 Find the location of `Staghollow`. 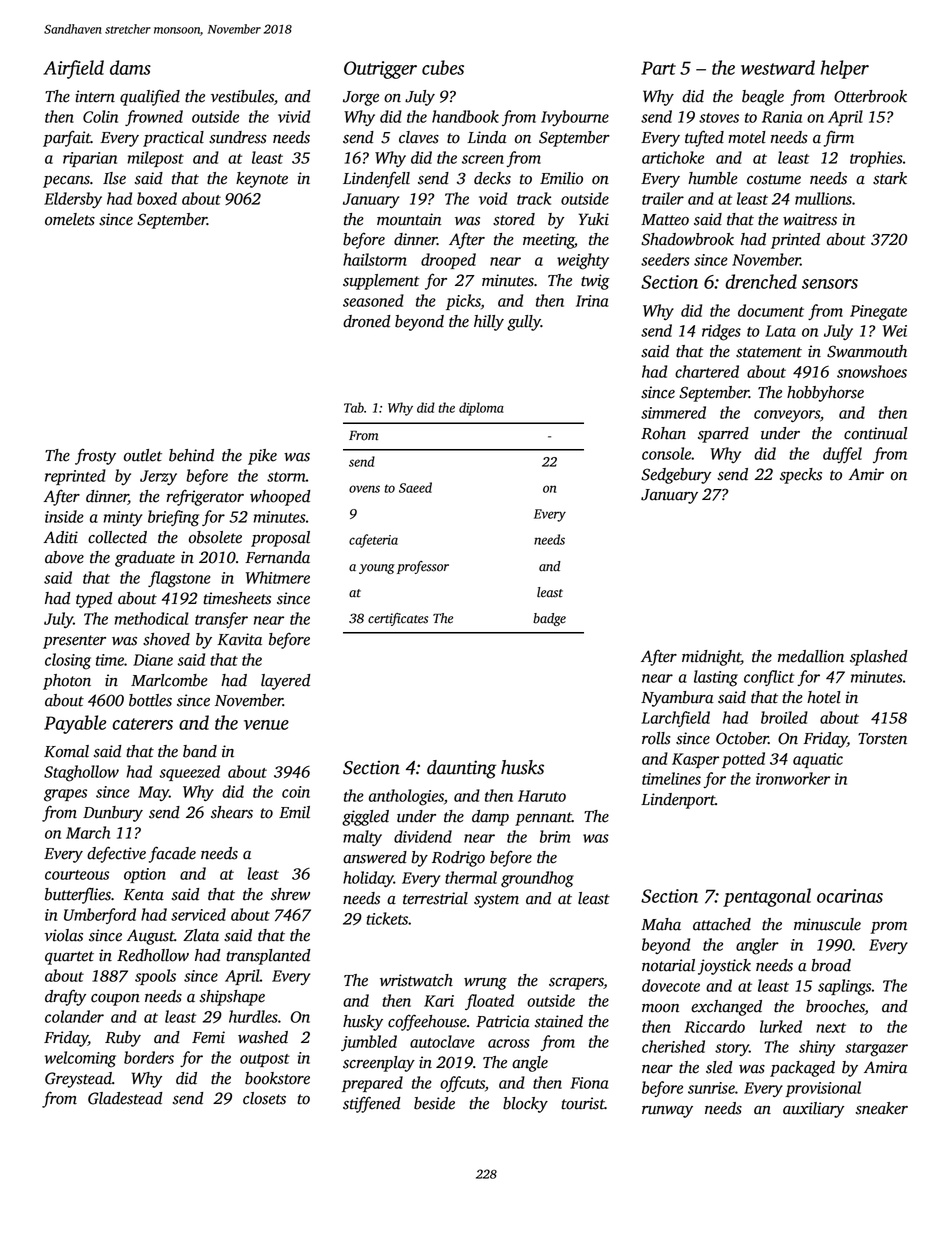

Staghollow is located at coordinates (81, 773).
